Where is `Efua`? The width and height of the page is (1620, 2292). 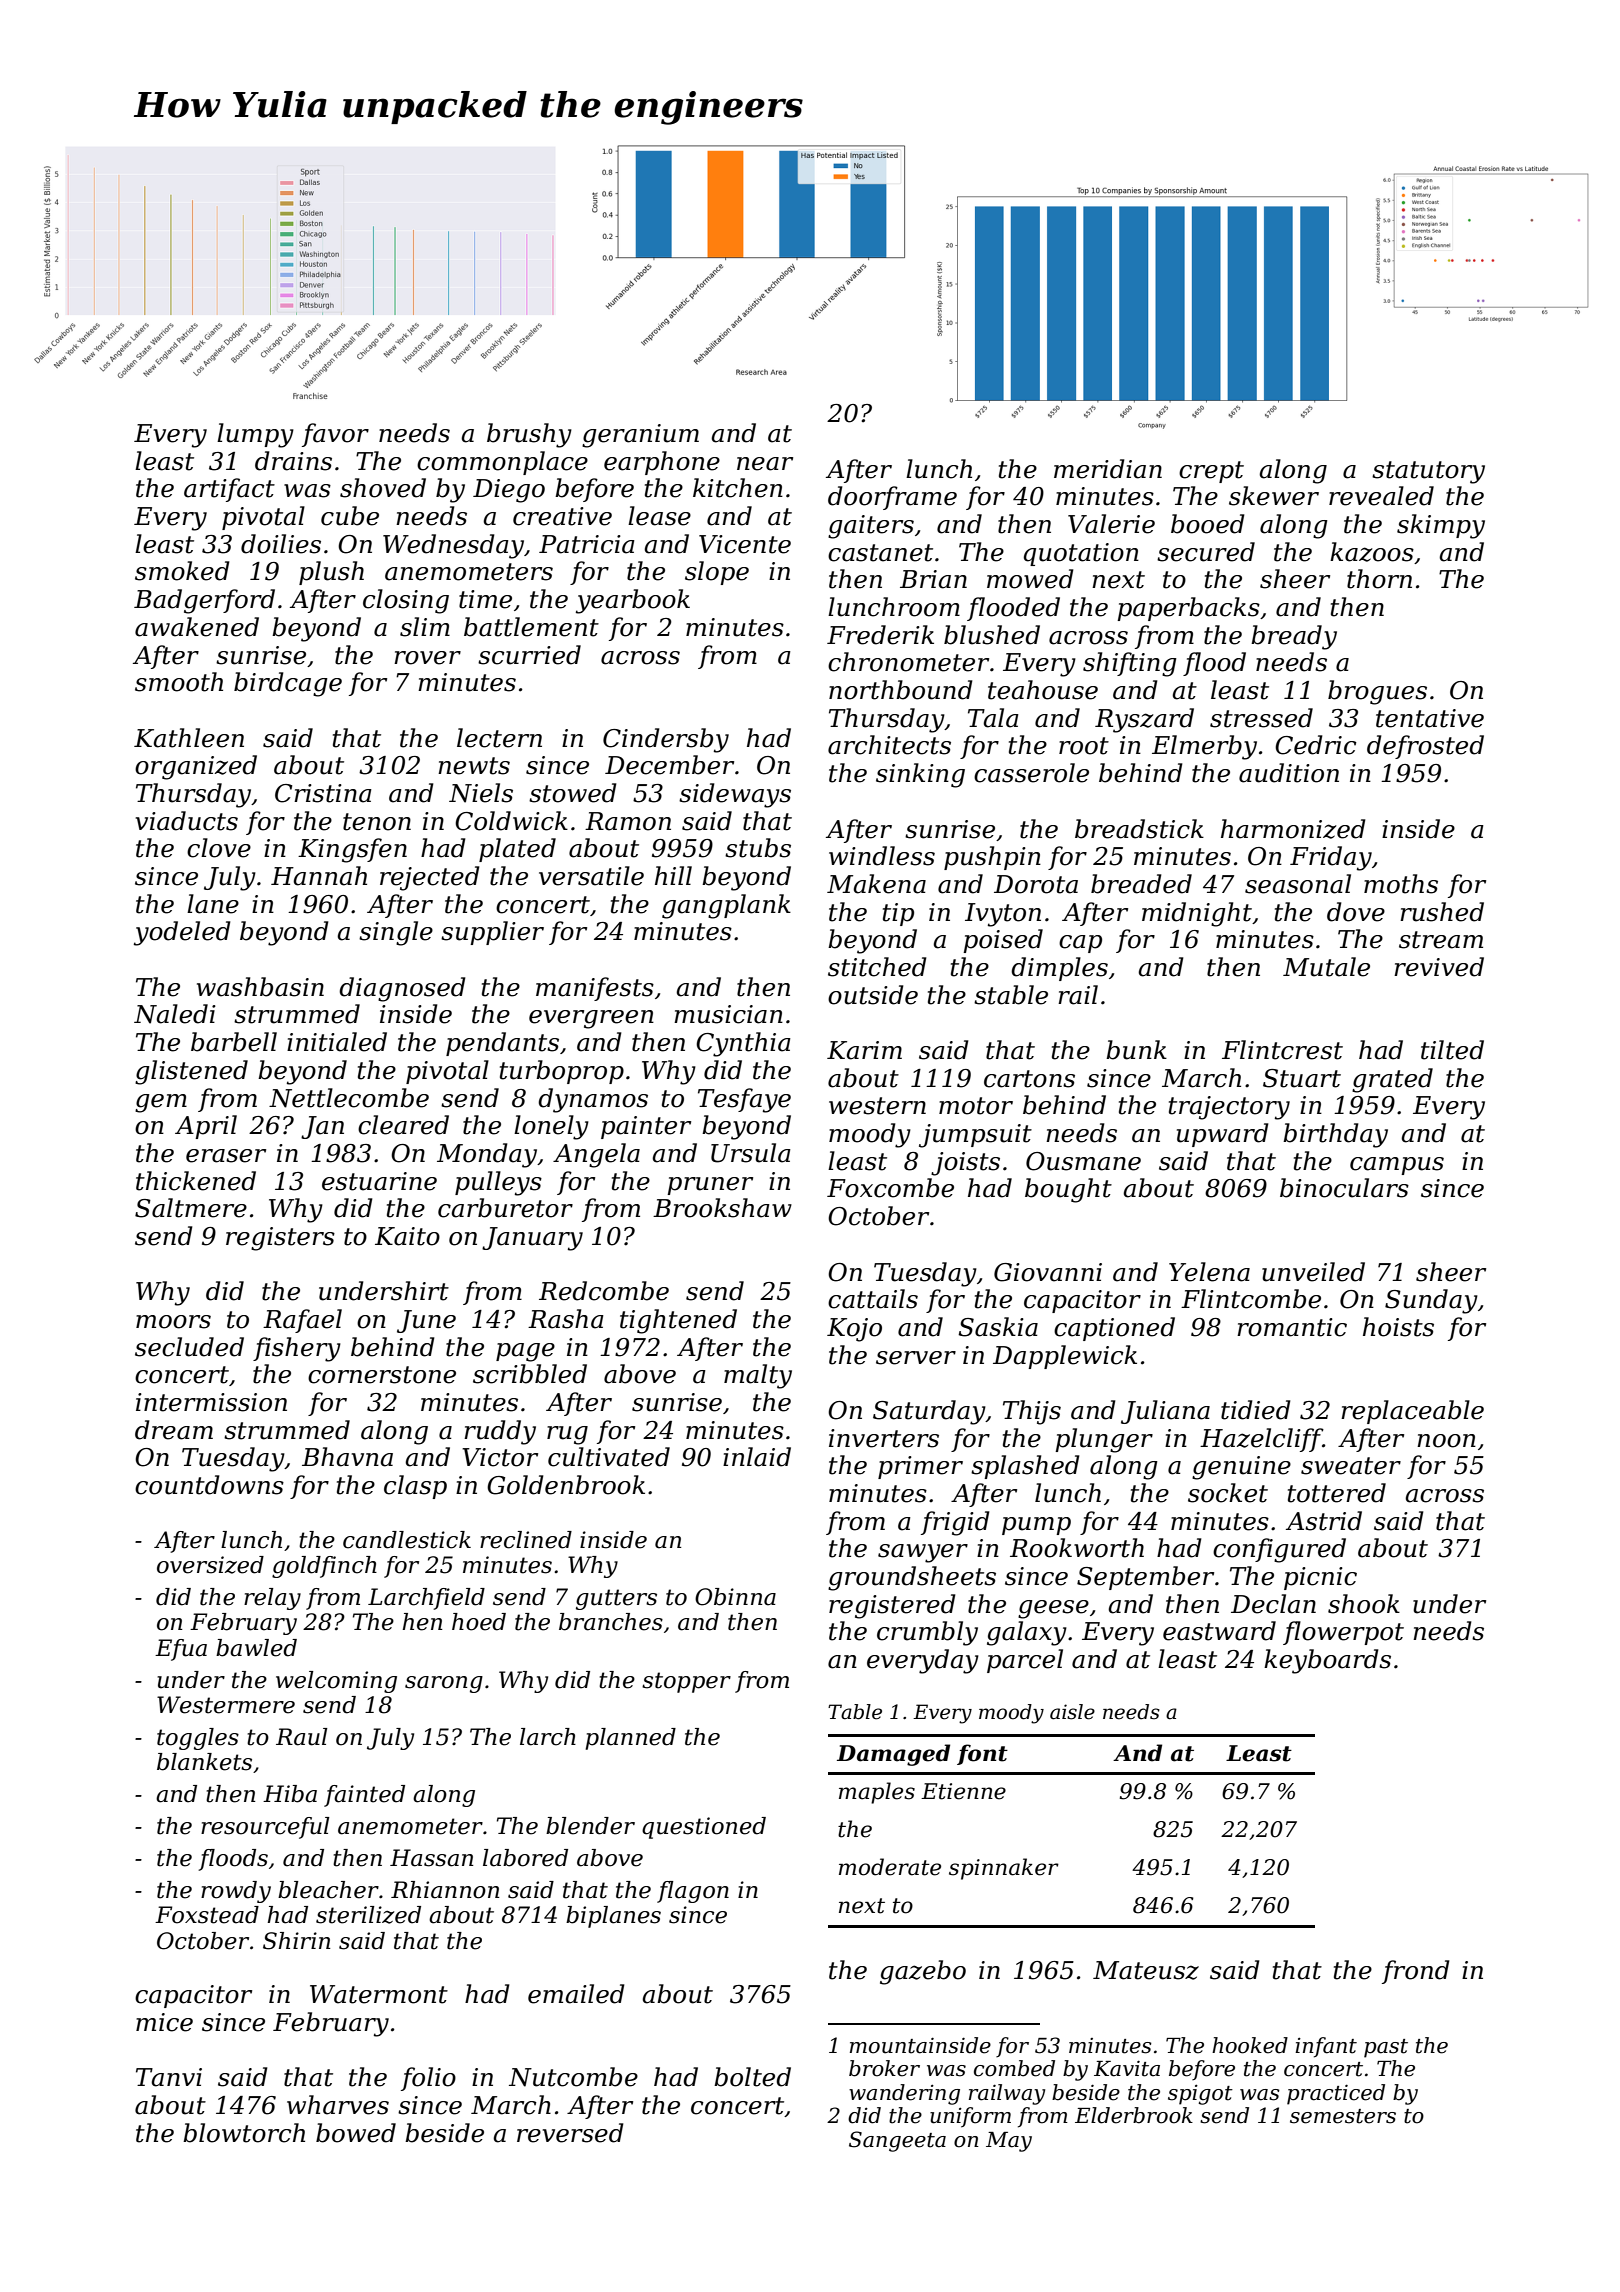
Efua is located at coordinates (181, 1650).
